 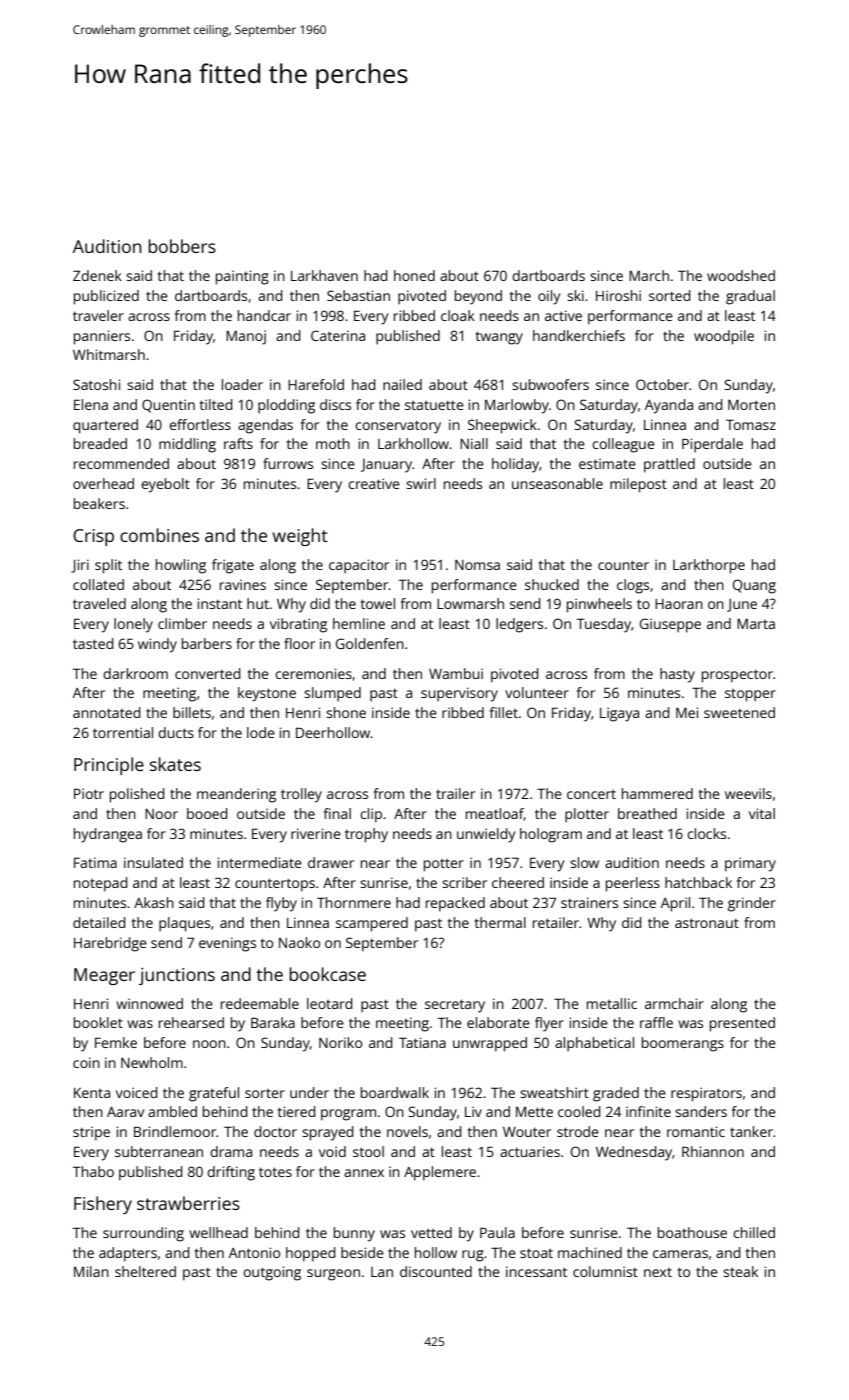 I want to click on Satoshi, so click(x=96, y=384).
